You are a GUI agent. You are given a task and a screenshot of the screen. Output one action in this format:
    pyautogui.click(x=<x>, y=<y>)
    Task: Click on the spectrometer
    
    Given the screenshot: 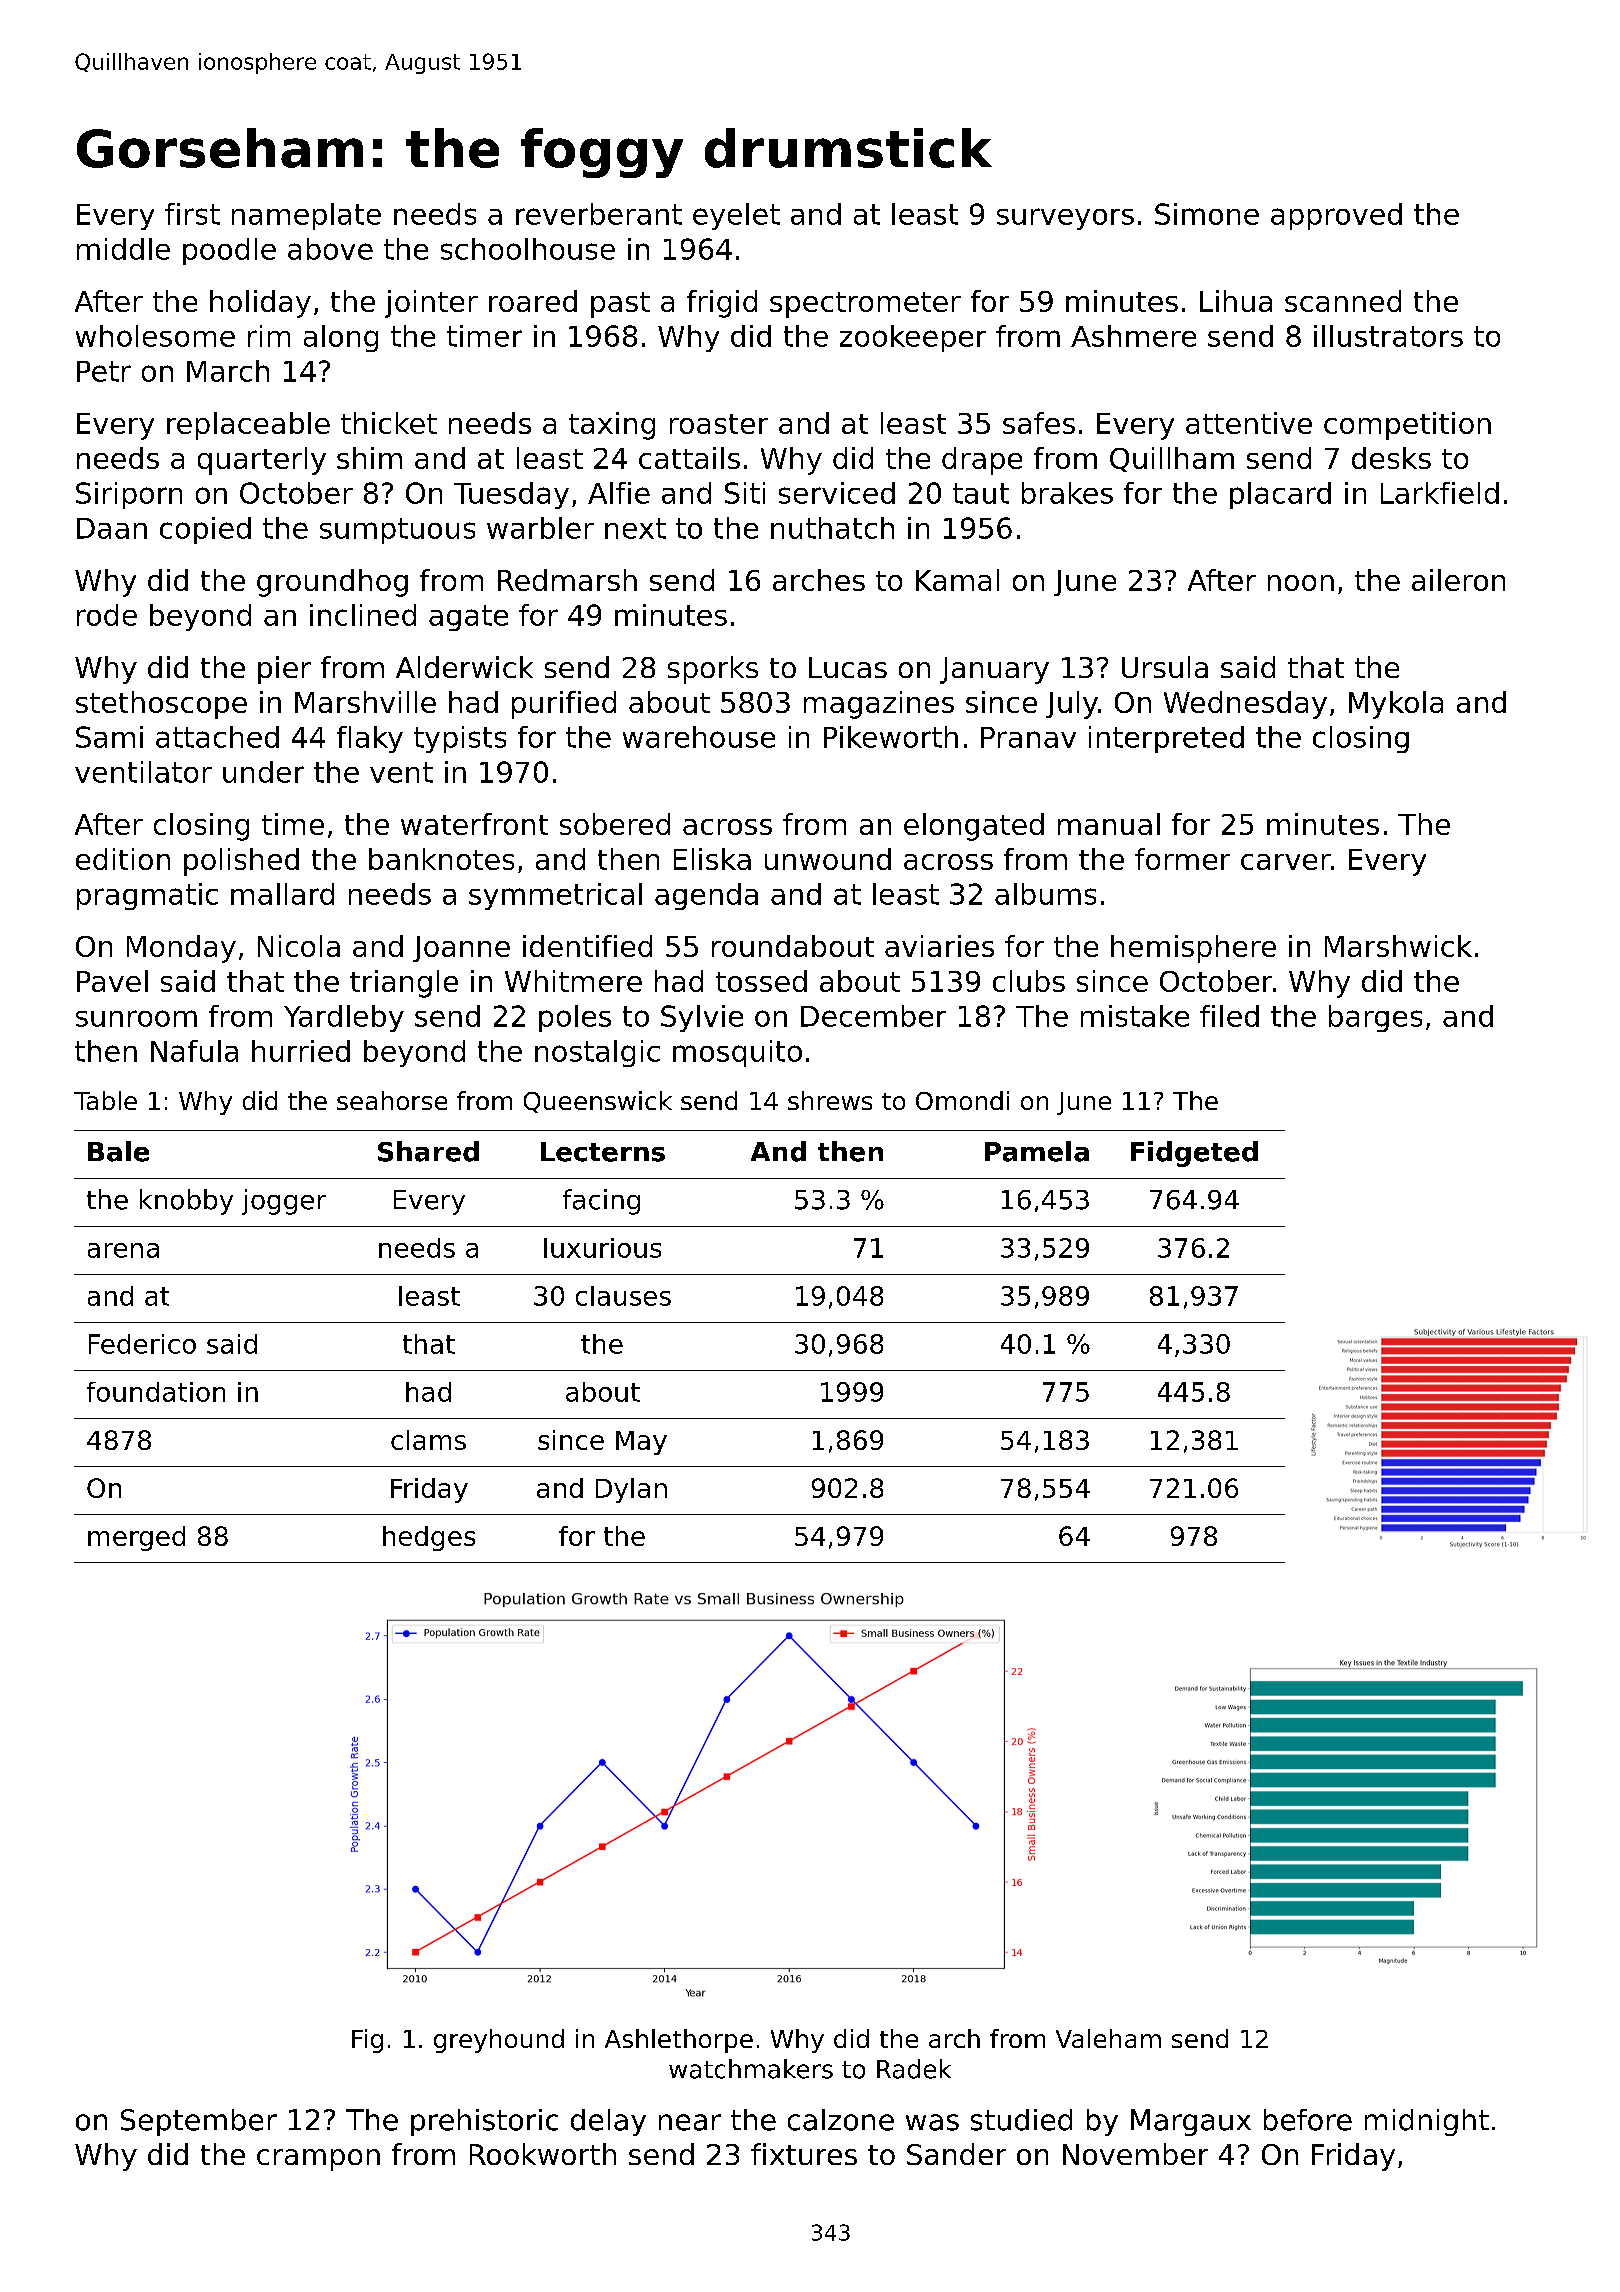 What is the action you would take?
    pyautogui.click(x=865, y=305)
